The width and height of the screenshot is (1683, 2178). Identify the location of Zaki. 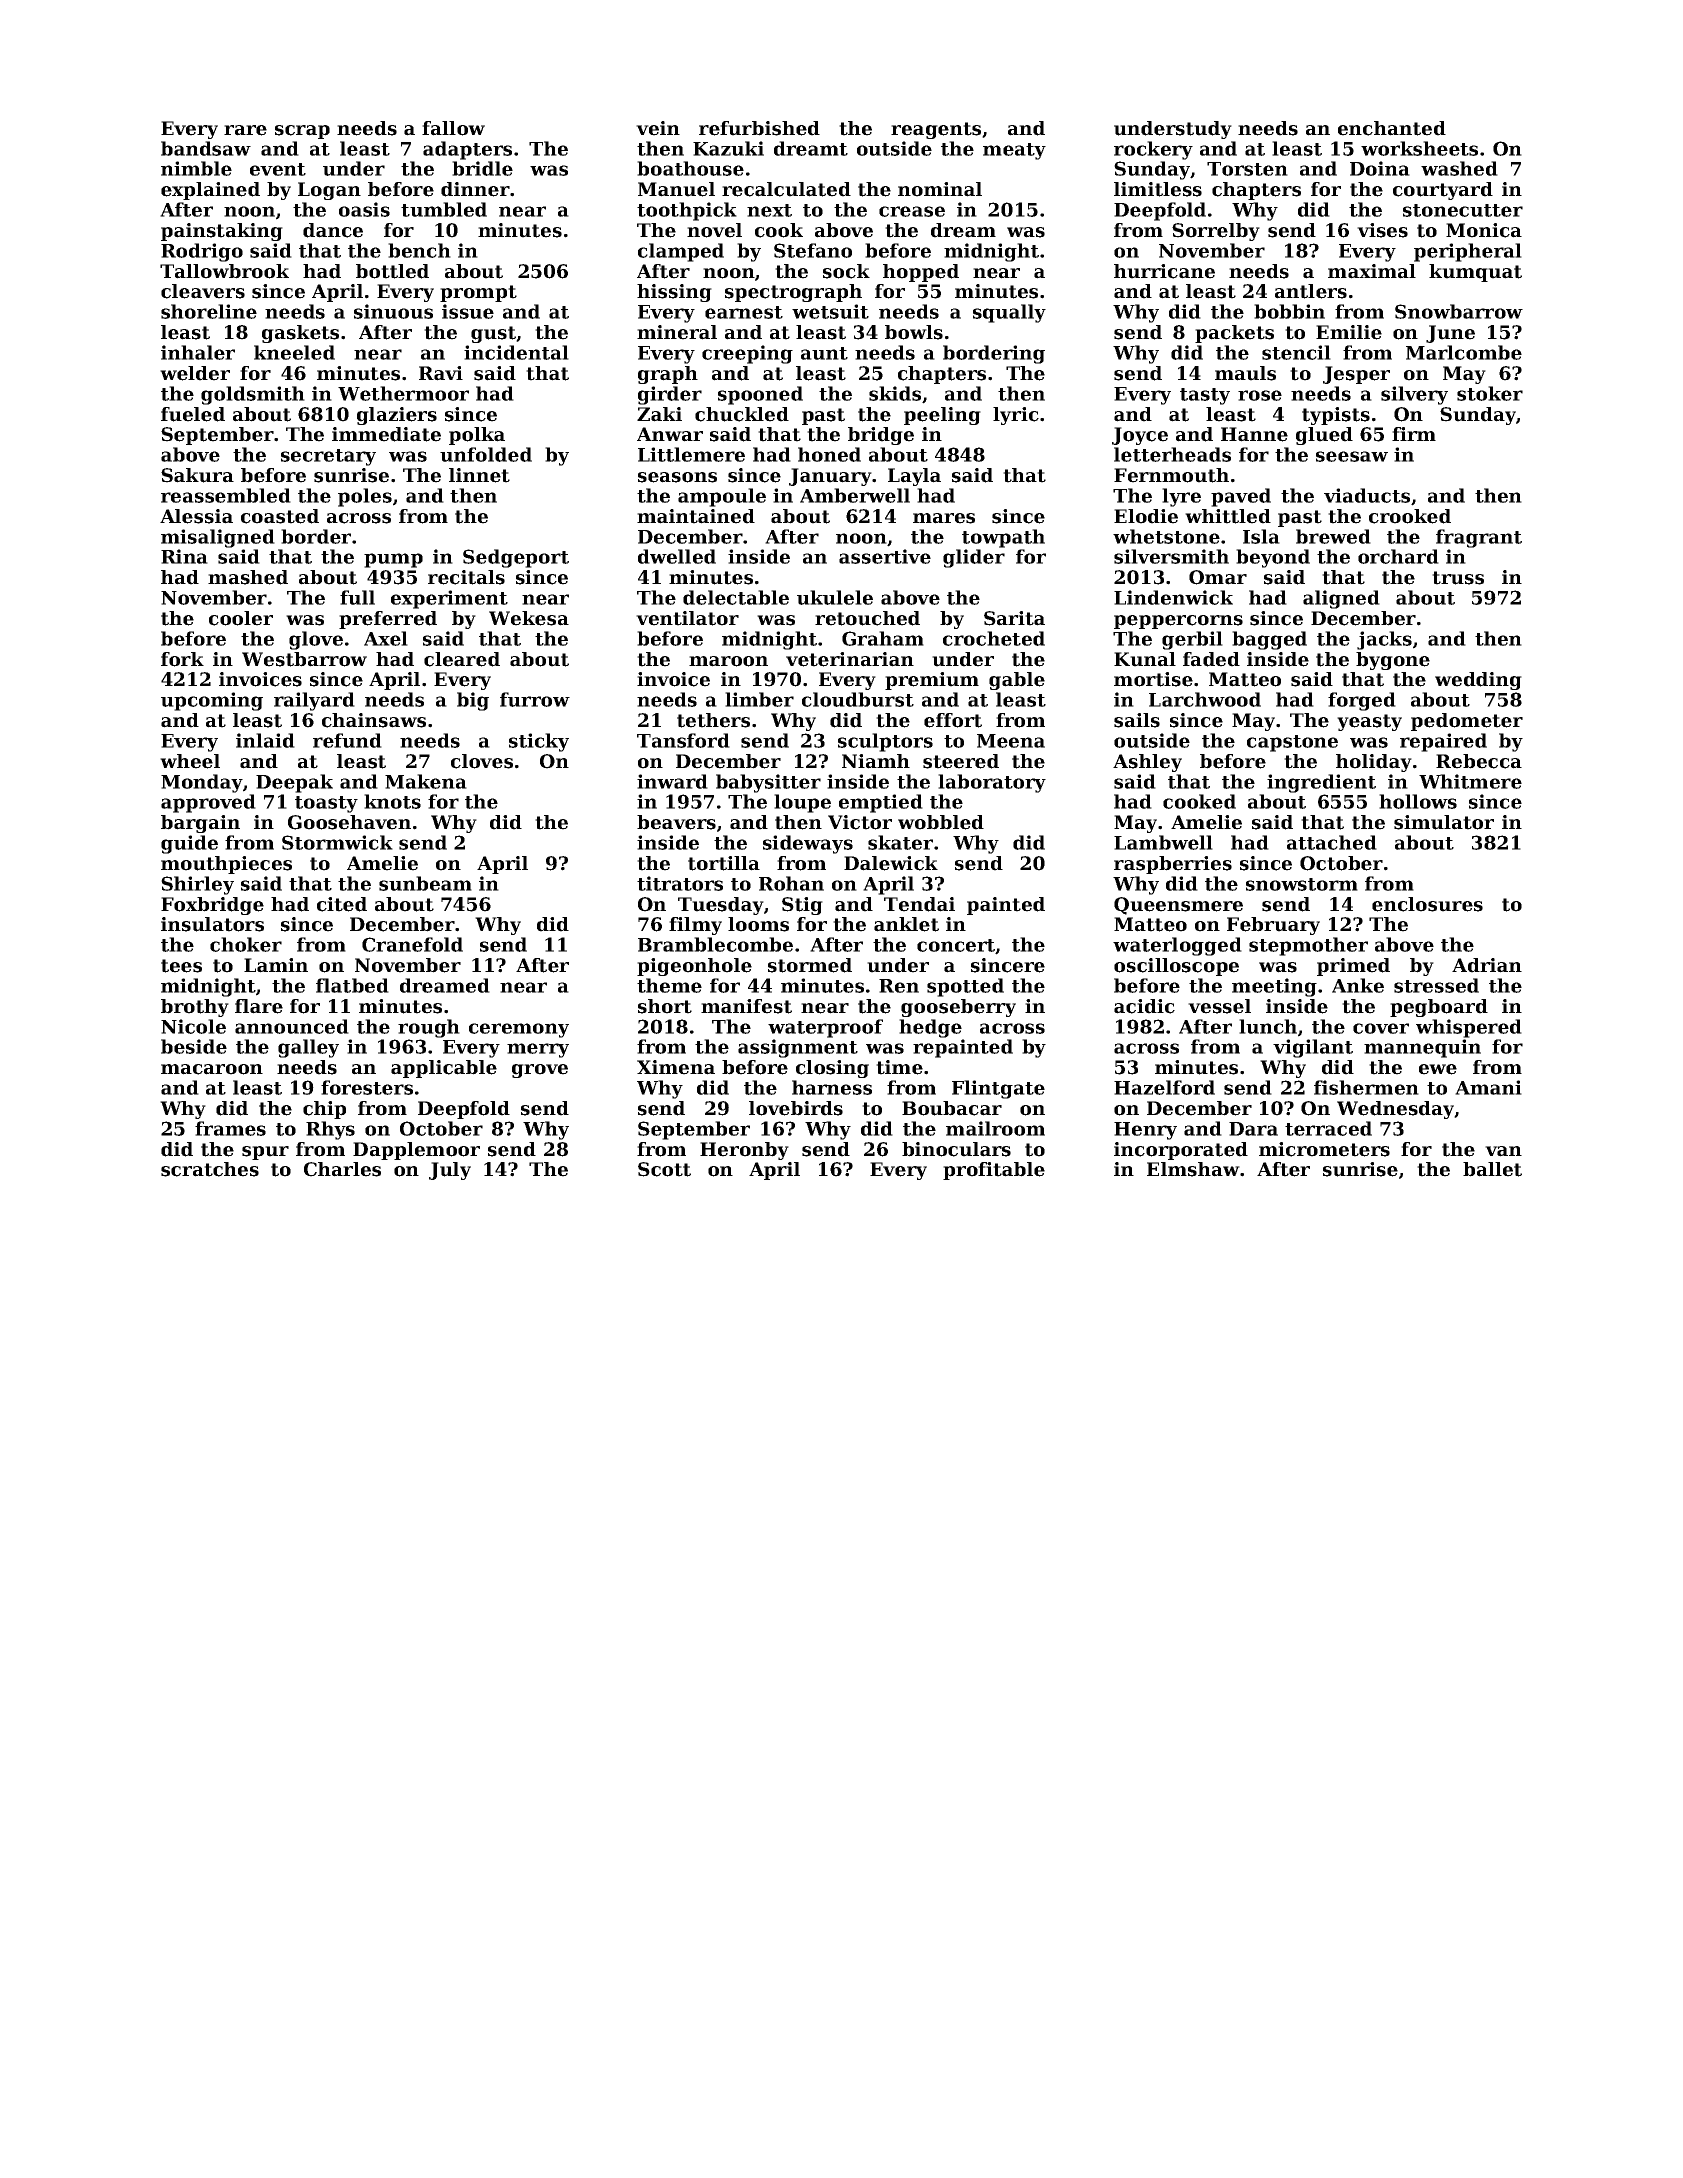
(659, 414).
